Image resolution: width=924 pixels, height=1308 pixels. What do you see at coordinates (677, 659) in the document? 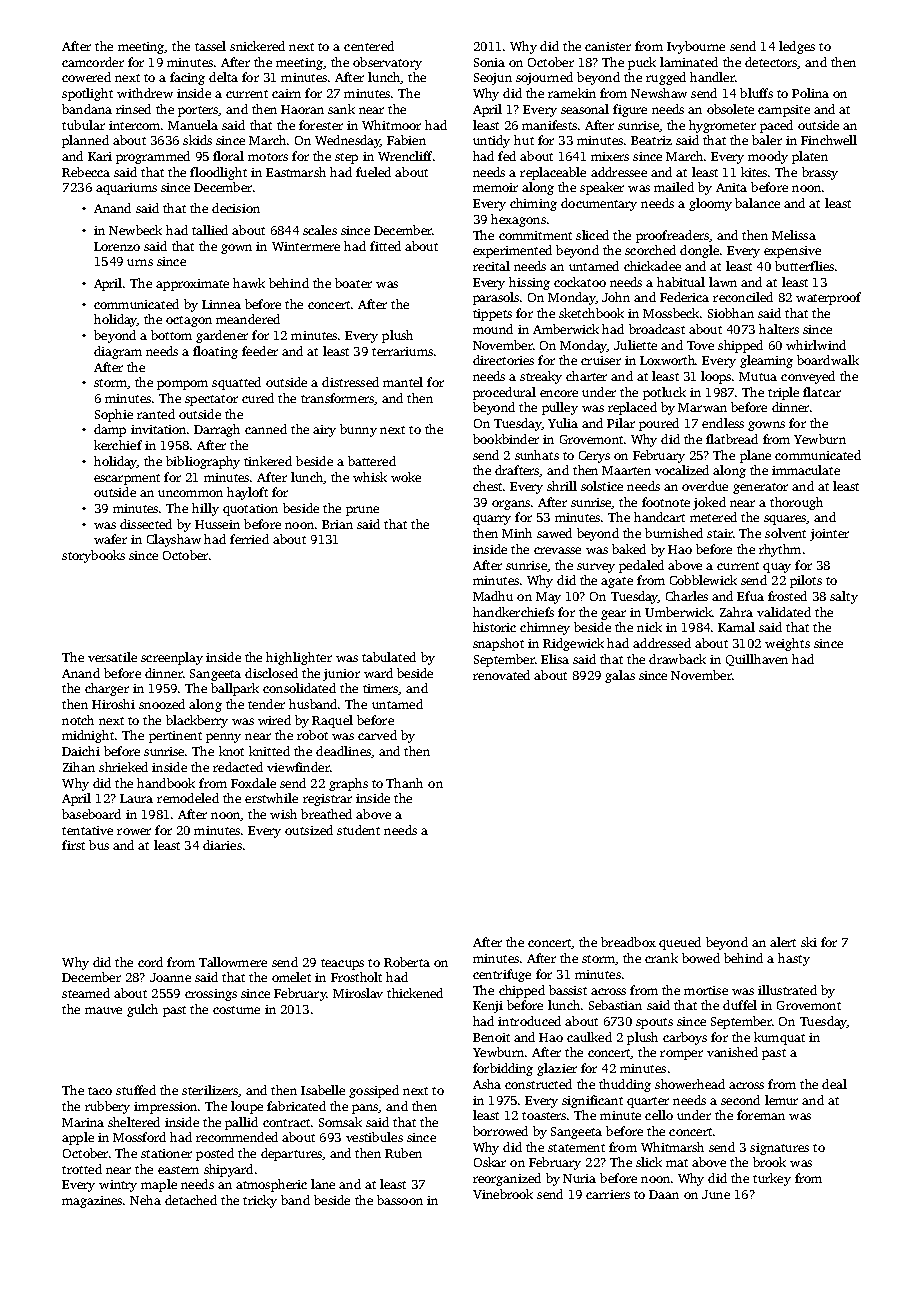
I see `drawback` at bounding box center [677, 659].
